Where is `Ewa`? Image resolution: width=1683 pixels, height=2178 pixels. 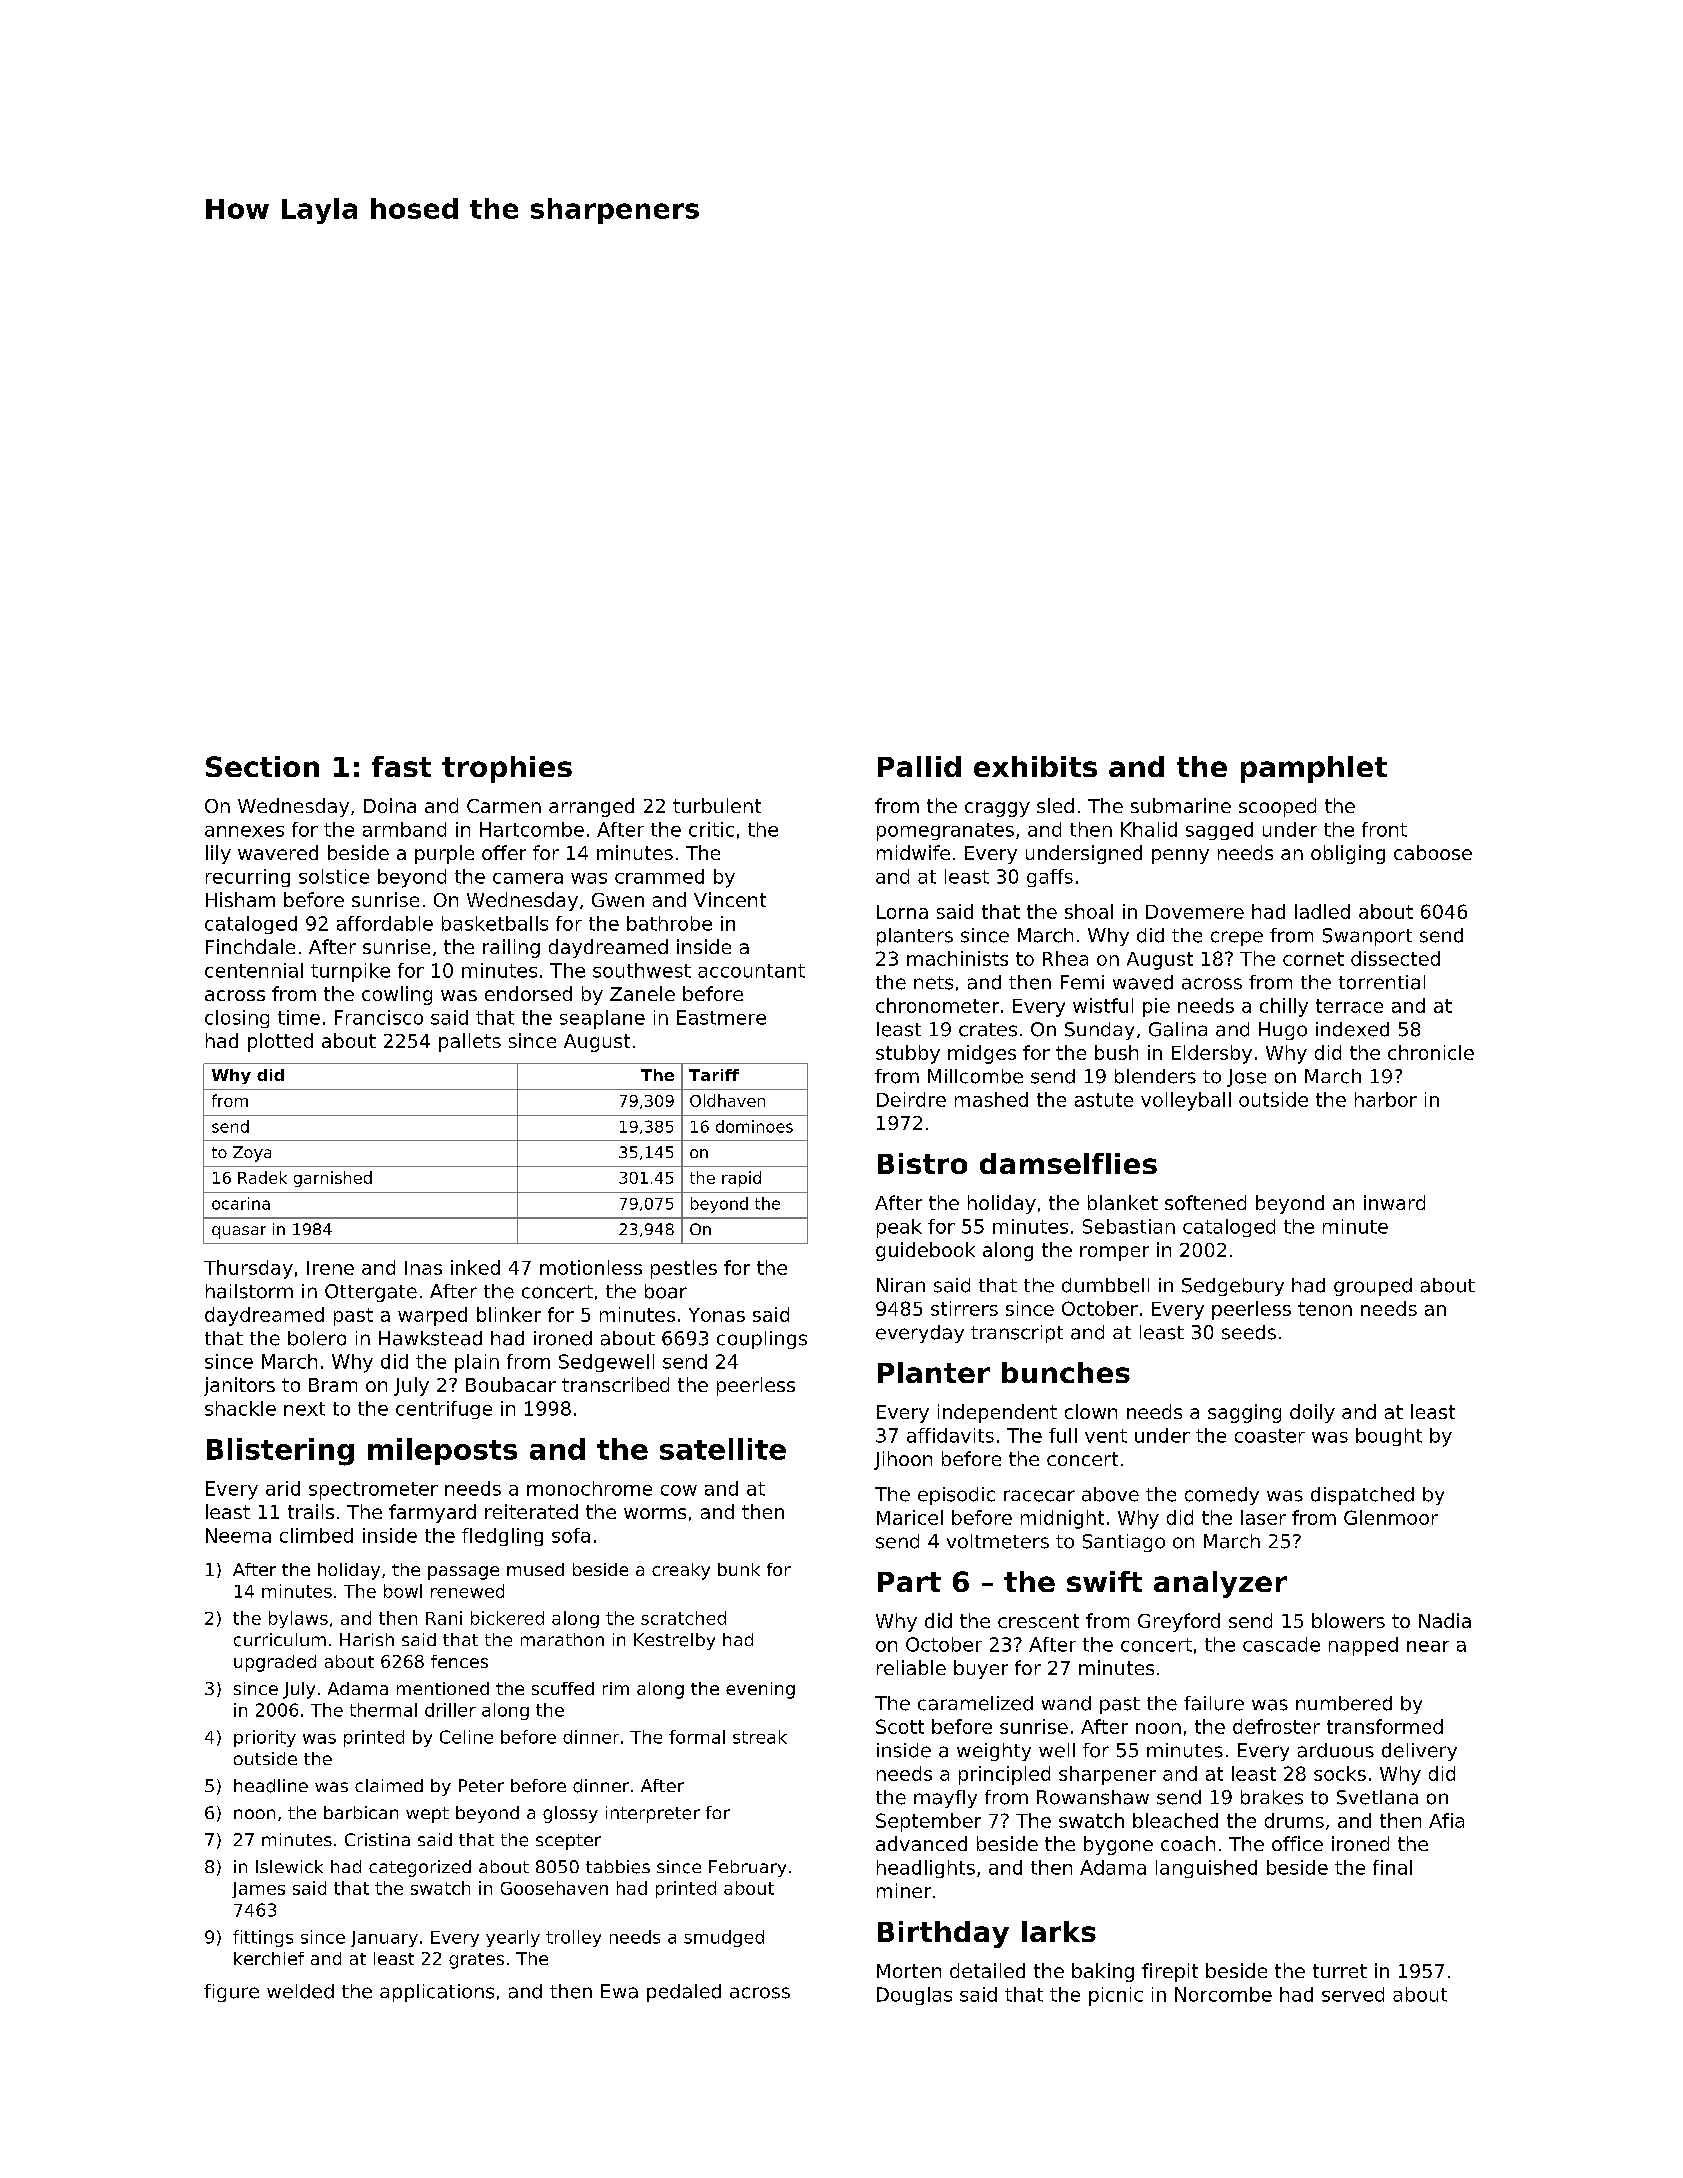 Ewa is located at coordinates (619, 1991).
